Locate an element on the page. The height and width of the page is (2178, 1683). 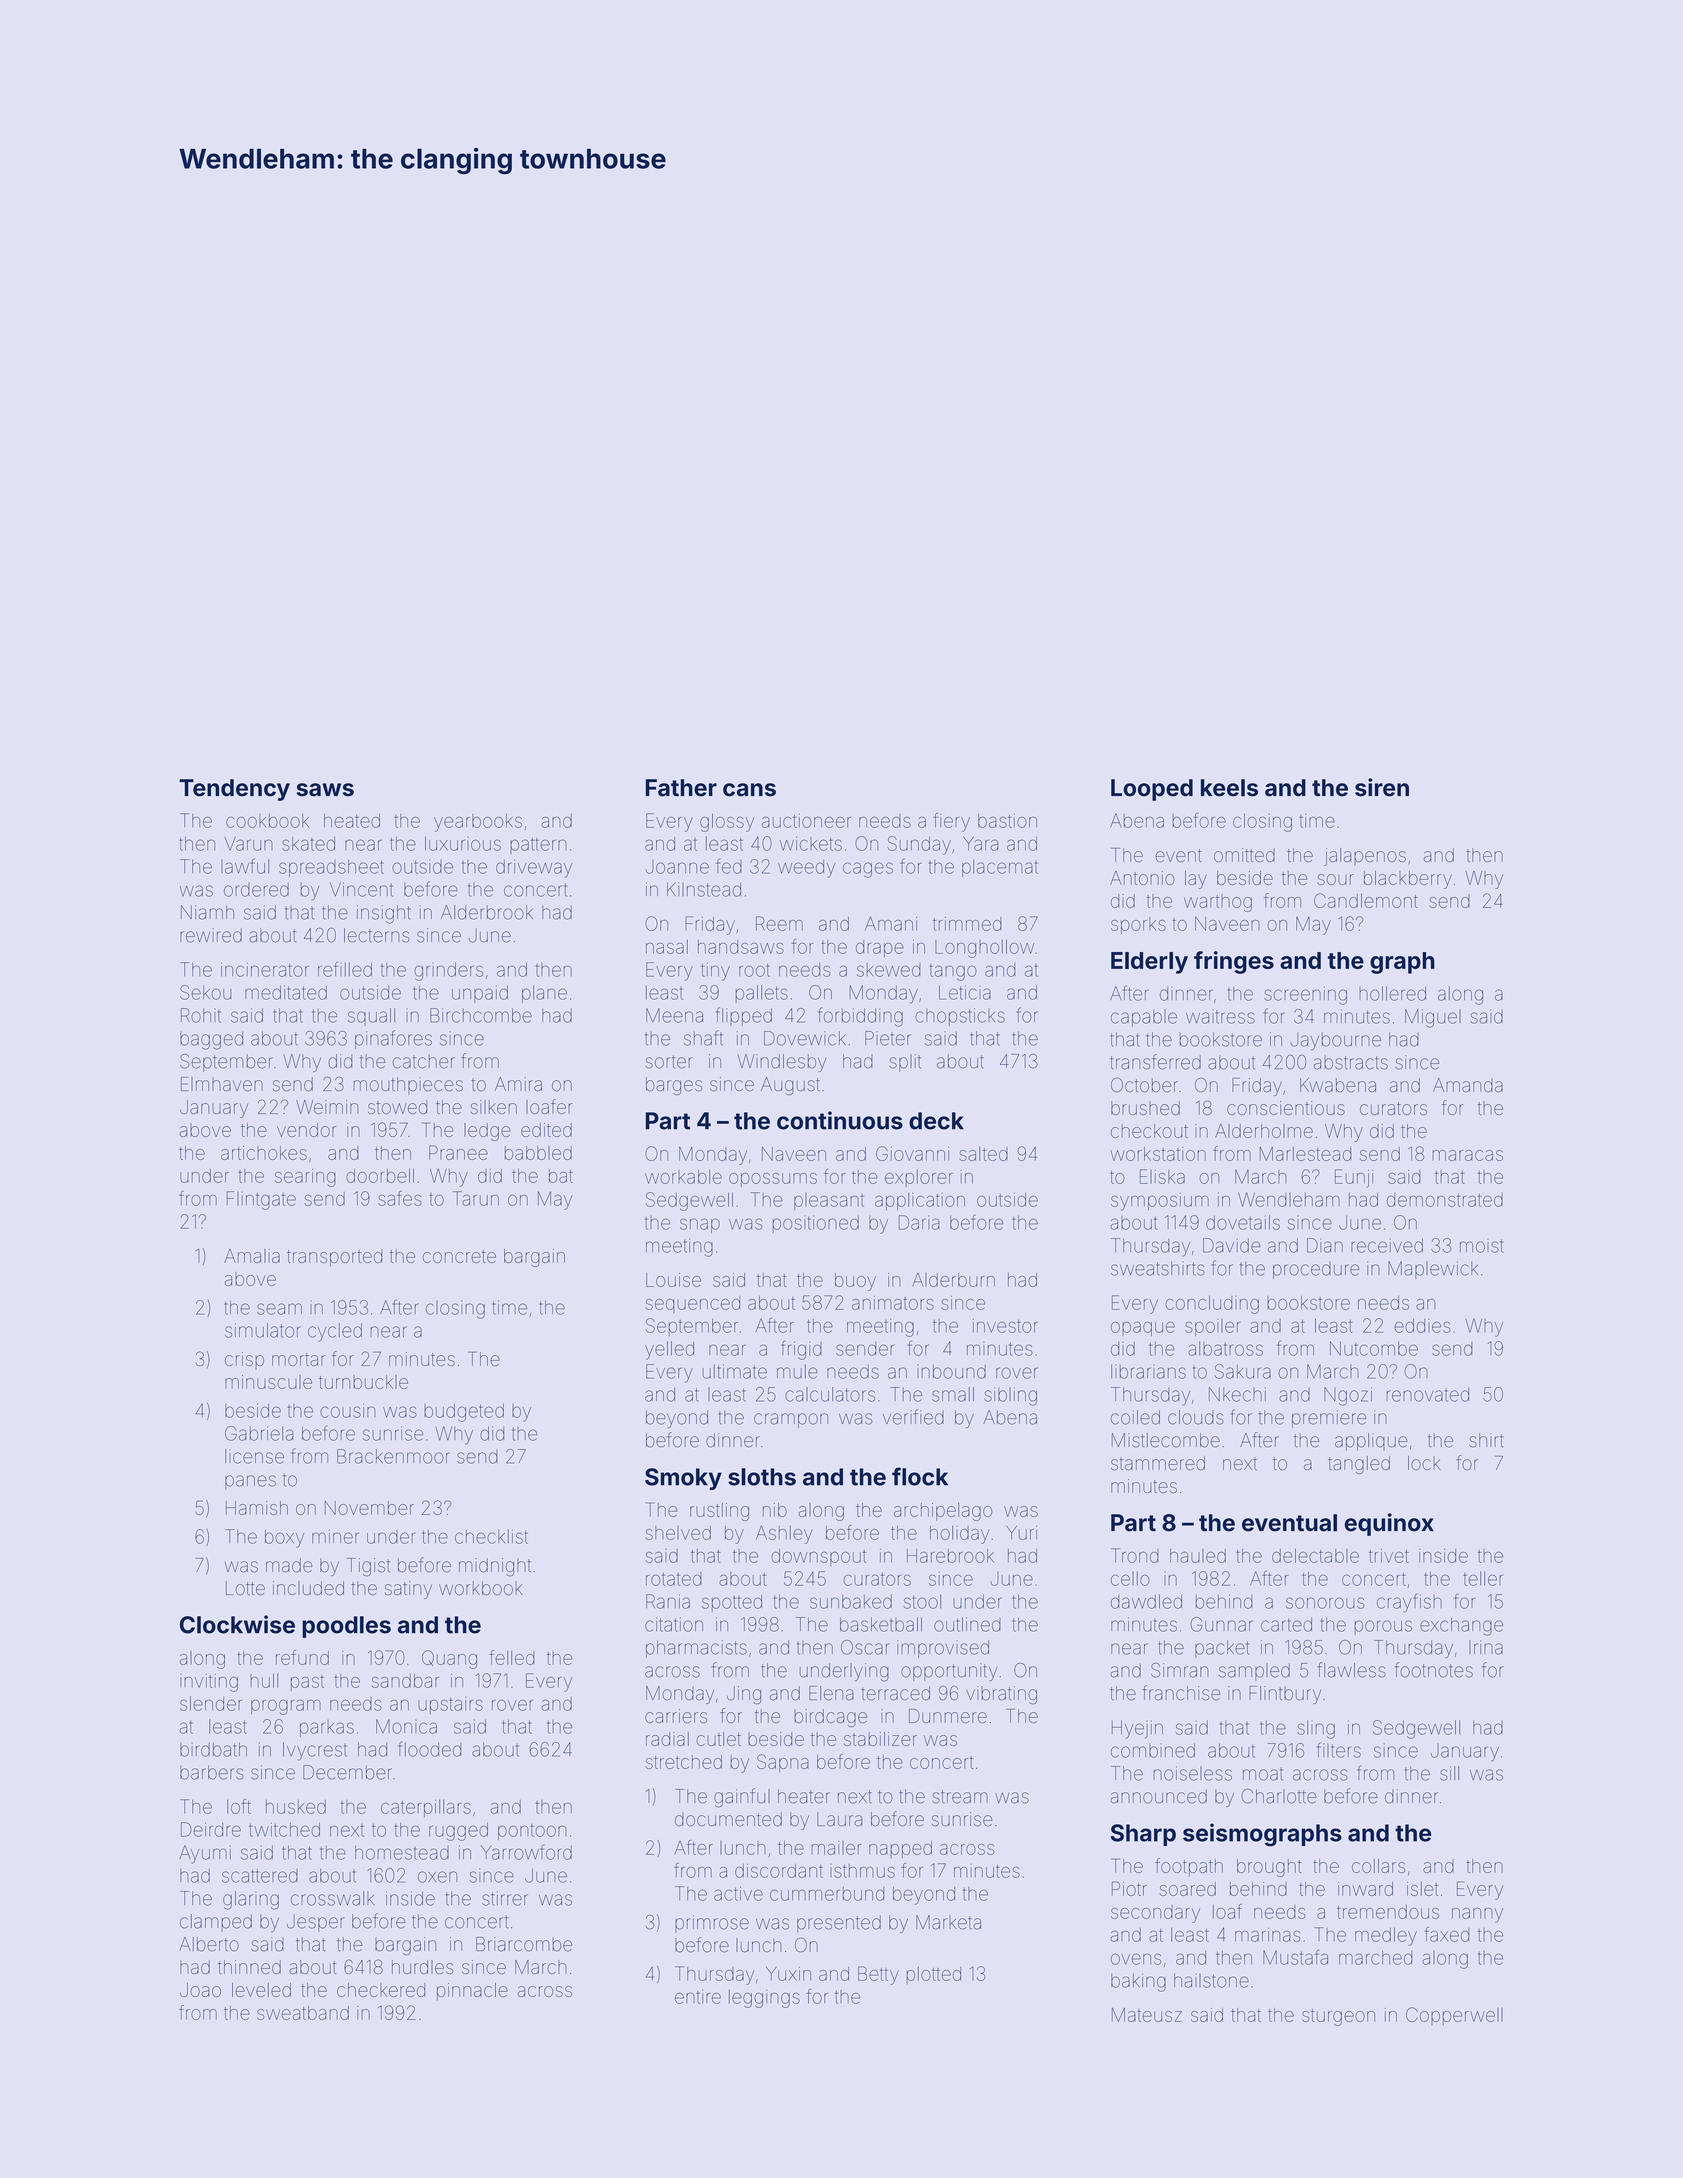
rewired is located at coordinates (211, 935).
